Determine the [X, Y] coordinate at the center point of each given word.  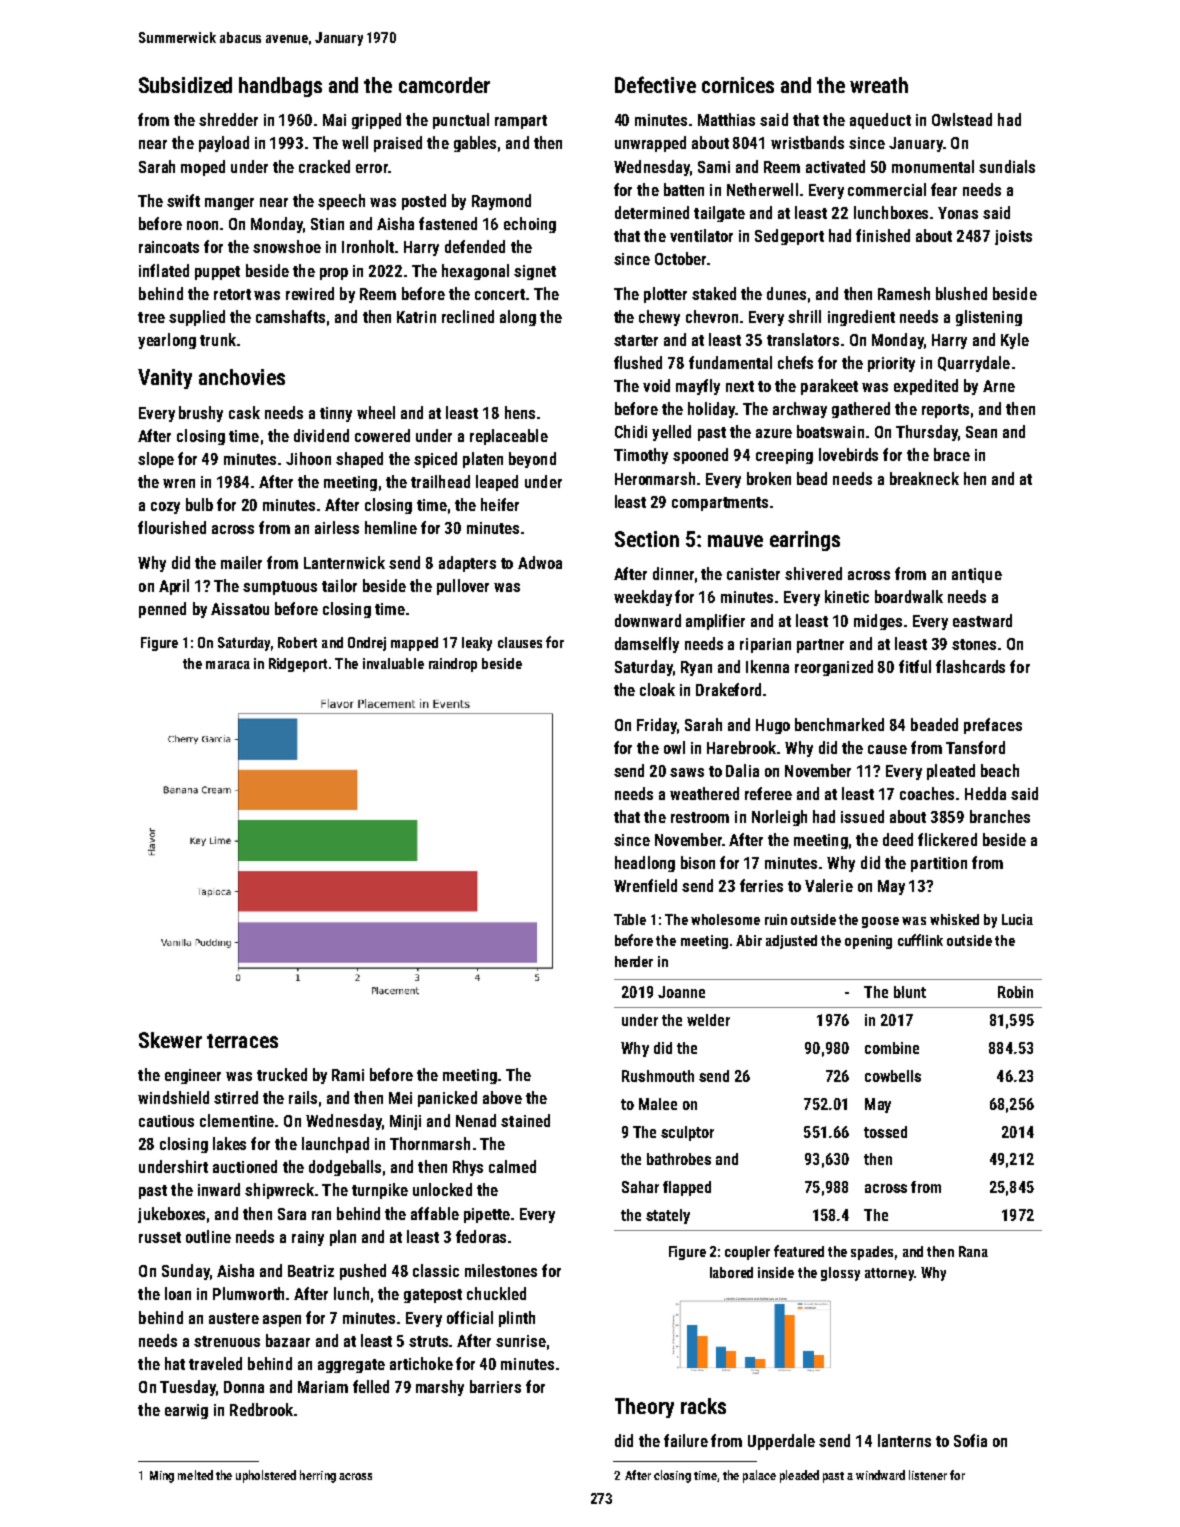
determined [652, 212]
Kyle [1015, 341]
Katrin [416, 317]
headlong [645, 864]
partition [939, 864]
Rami [348, 1075]
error [372, 168]
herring [318, 1476]
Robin [1015, 992]
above [502, 1097]
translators [803, 339]
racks [703, 1406]
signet [535, 272]
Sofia [970, 1440]
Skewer [170, 1040]
